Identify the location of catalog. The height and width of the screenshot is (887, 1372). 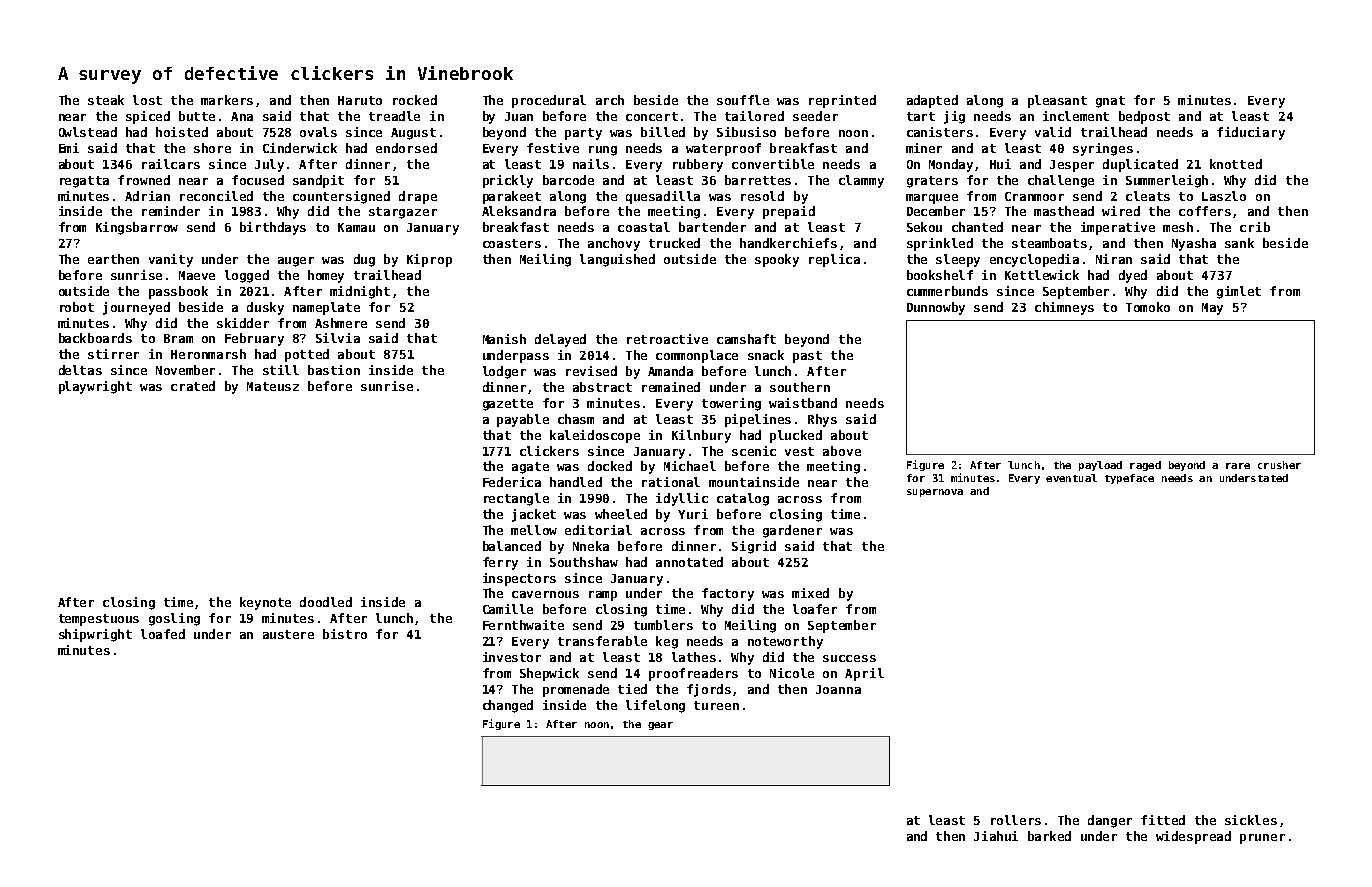
(743, 499).
